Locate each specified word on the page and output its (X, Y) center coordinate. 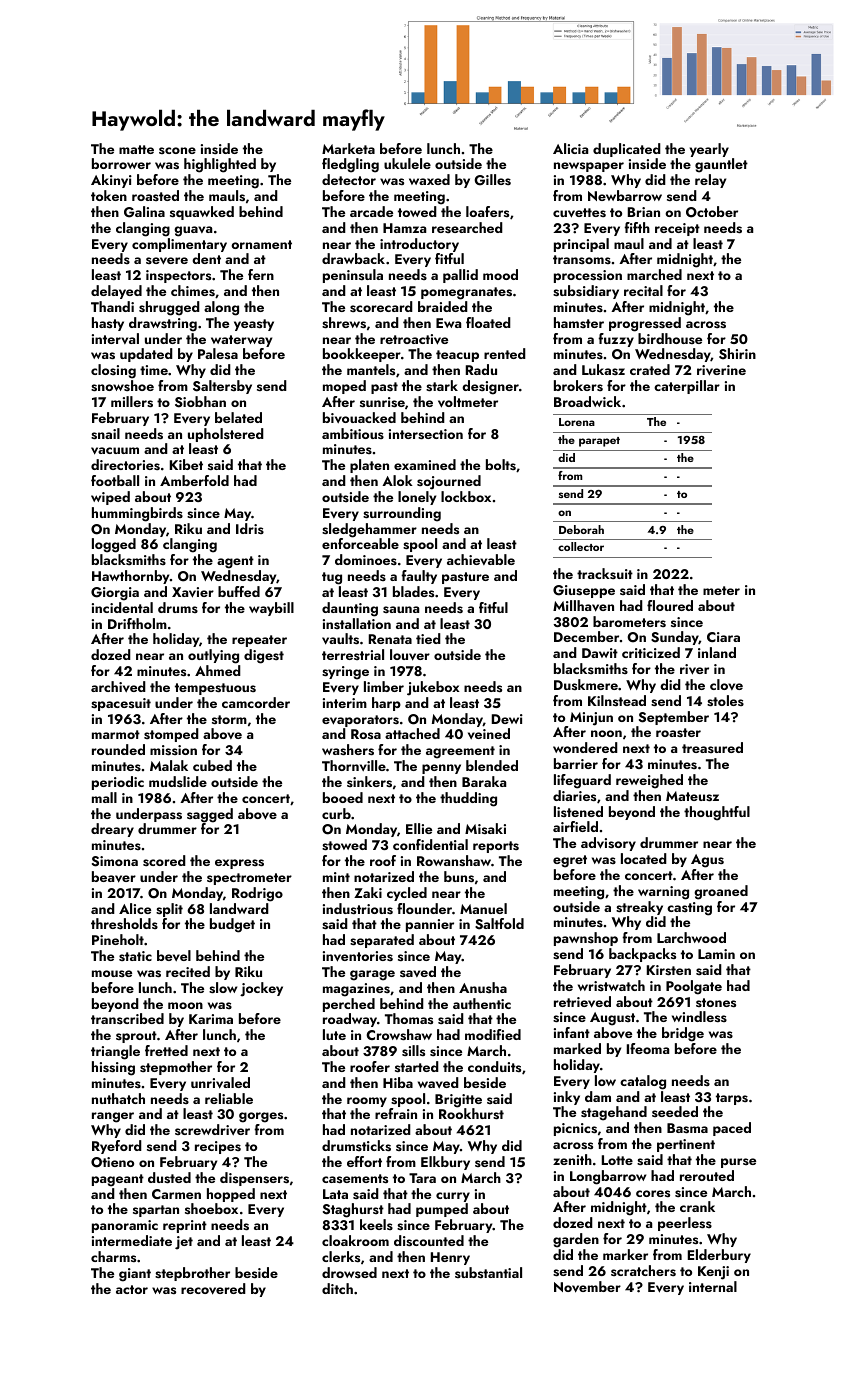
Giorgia (115, 594)
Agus (707, 861)
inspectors (178, 276)
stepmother (176, 1068)
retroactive (414, 339)
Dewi (507, 719)
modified (493, 1034)
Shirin (737, 354)
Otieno (112, 1162)
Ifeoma (648, 1048)
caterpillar (687, 387)
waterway (241, 341)
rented (505, 353)
